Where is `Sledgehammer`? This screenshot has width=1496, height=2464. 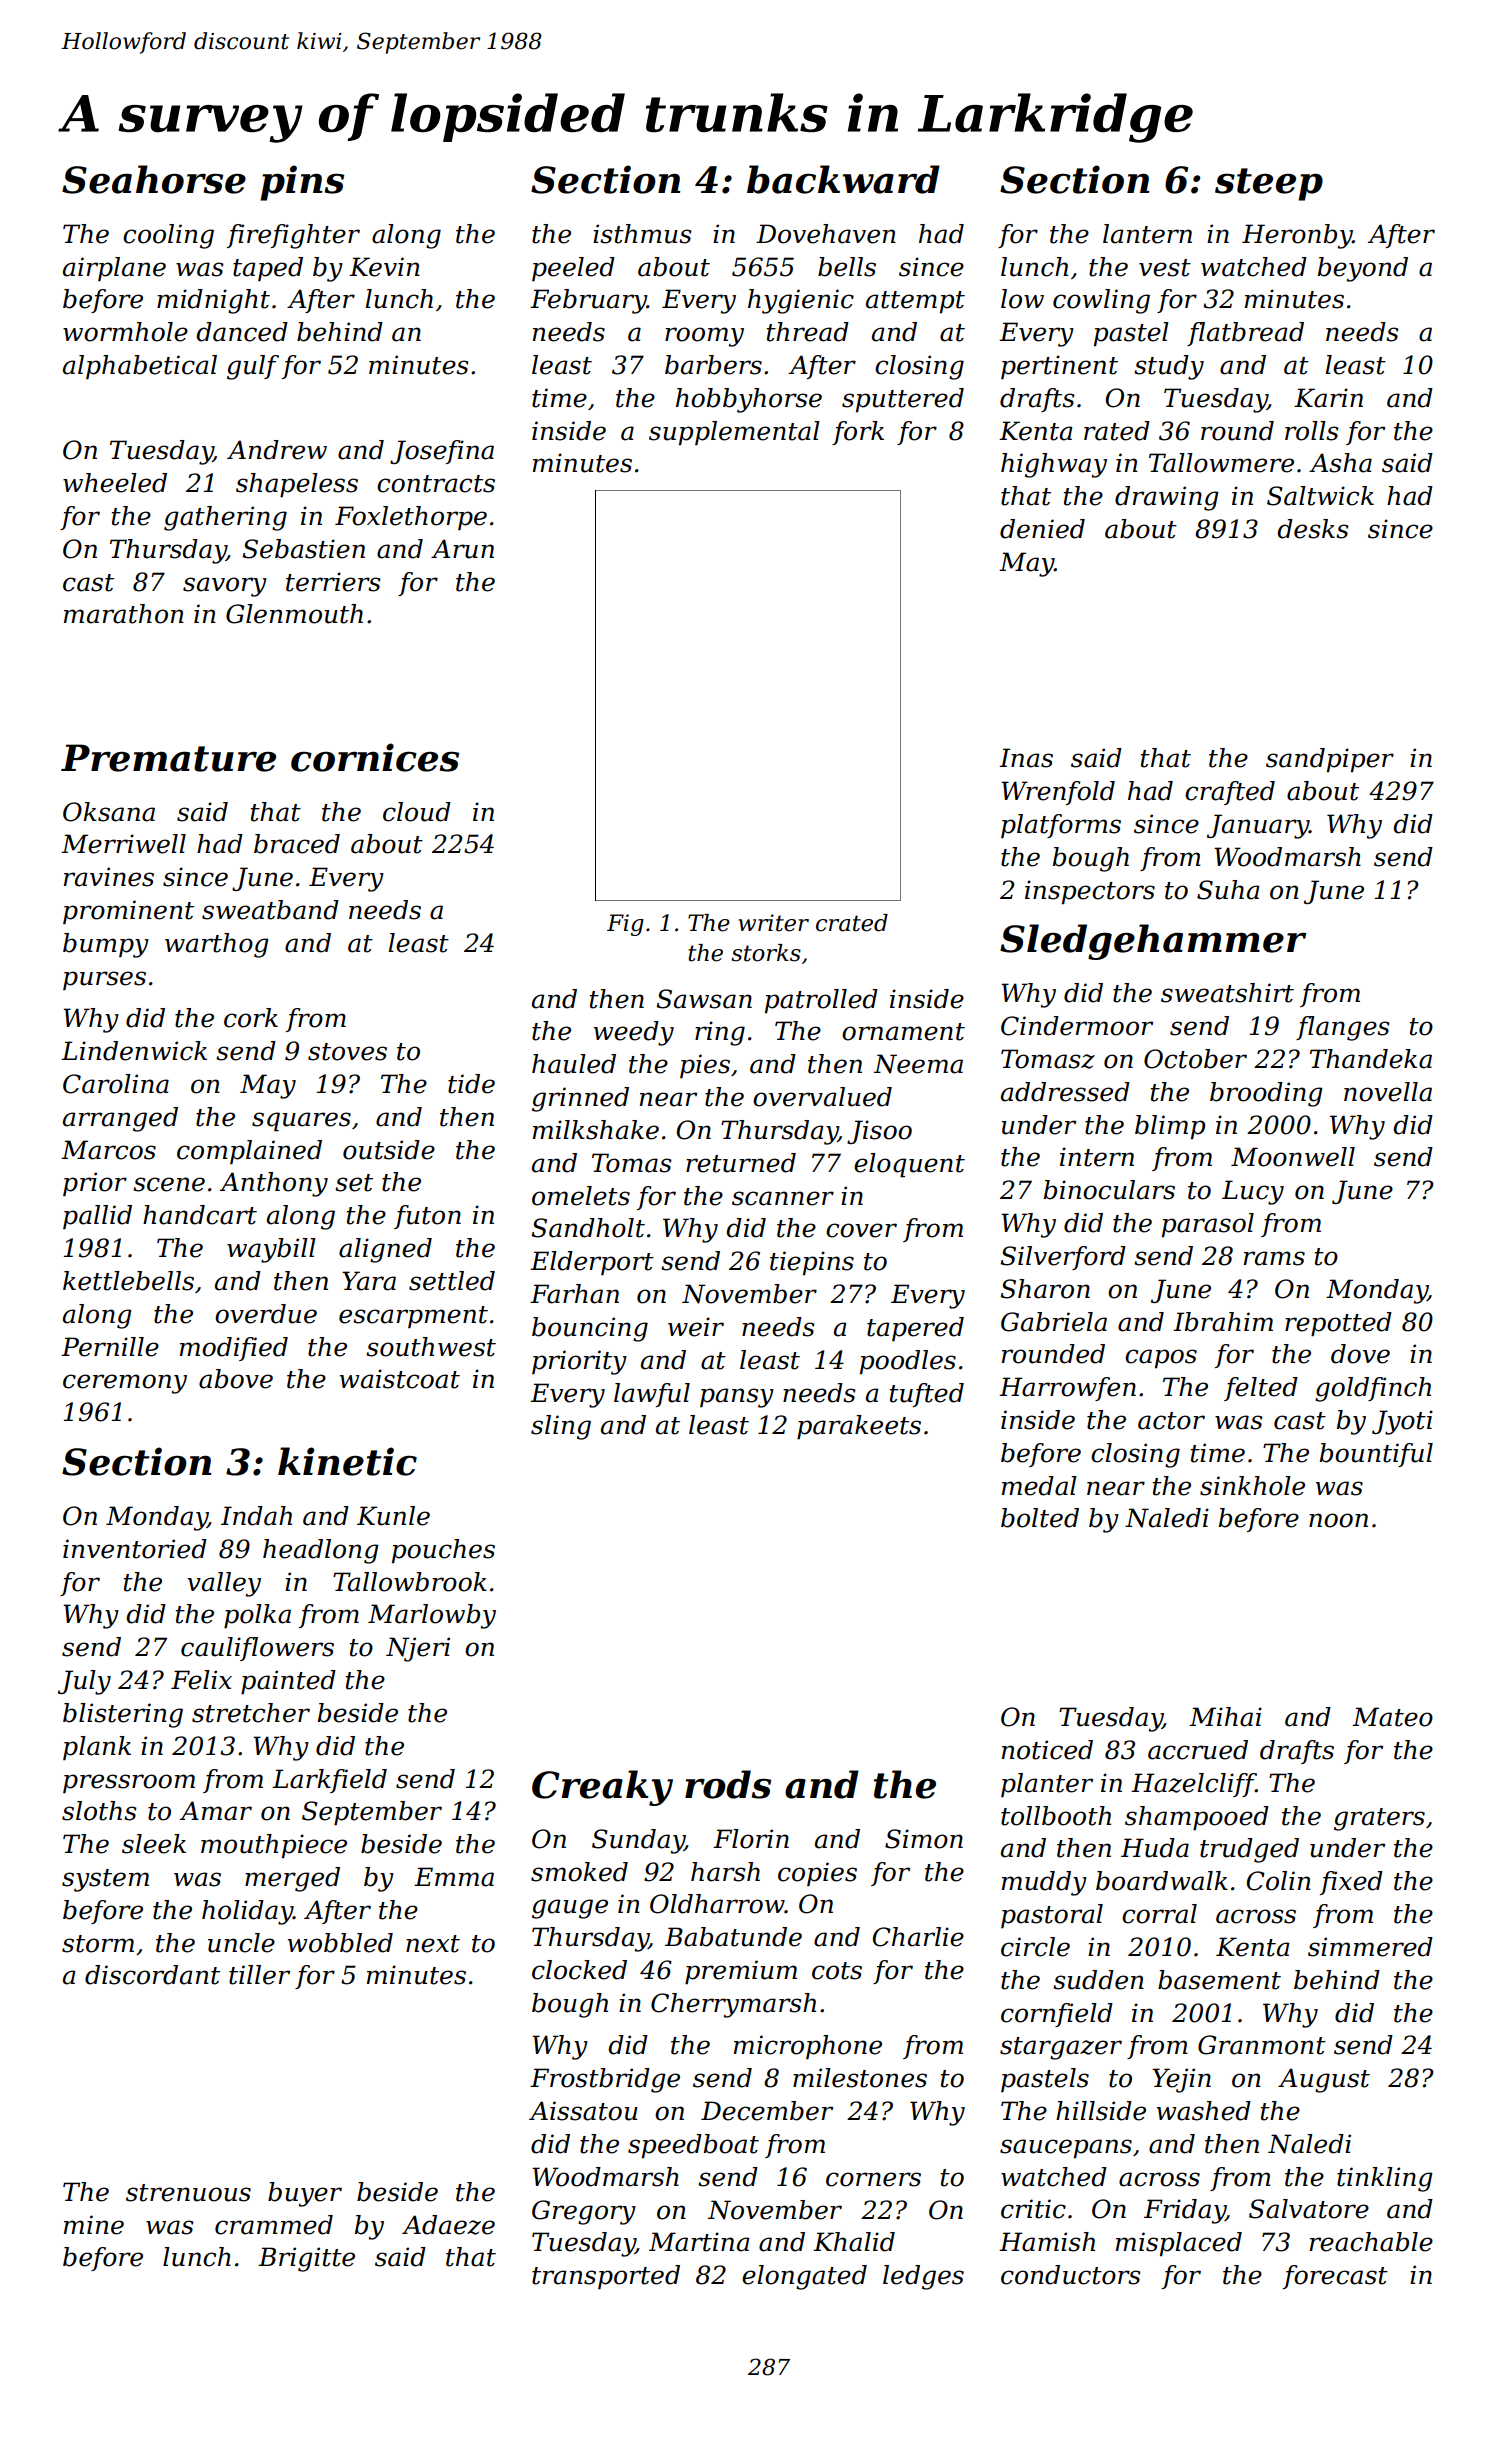 Sledgehammer is located at coordinates (1153, 942).
